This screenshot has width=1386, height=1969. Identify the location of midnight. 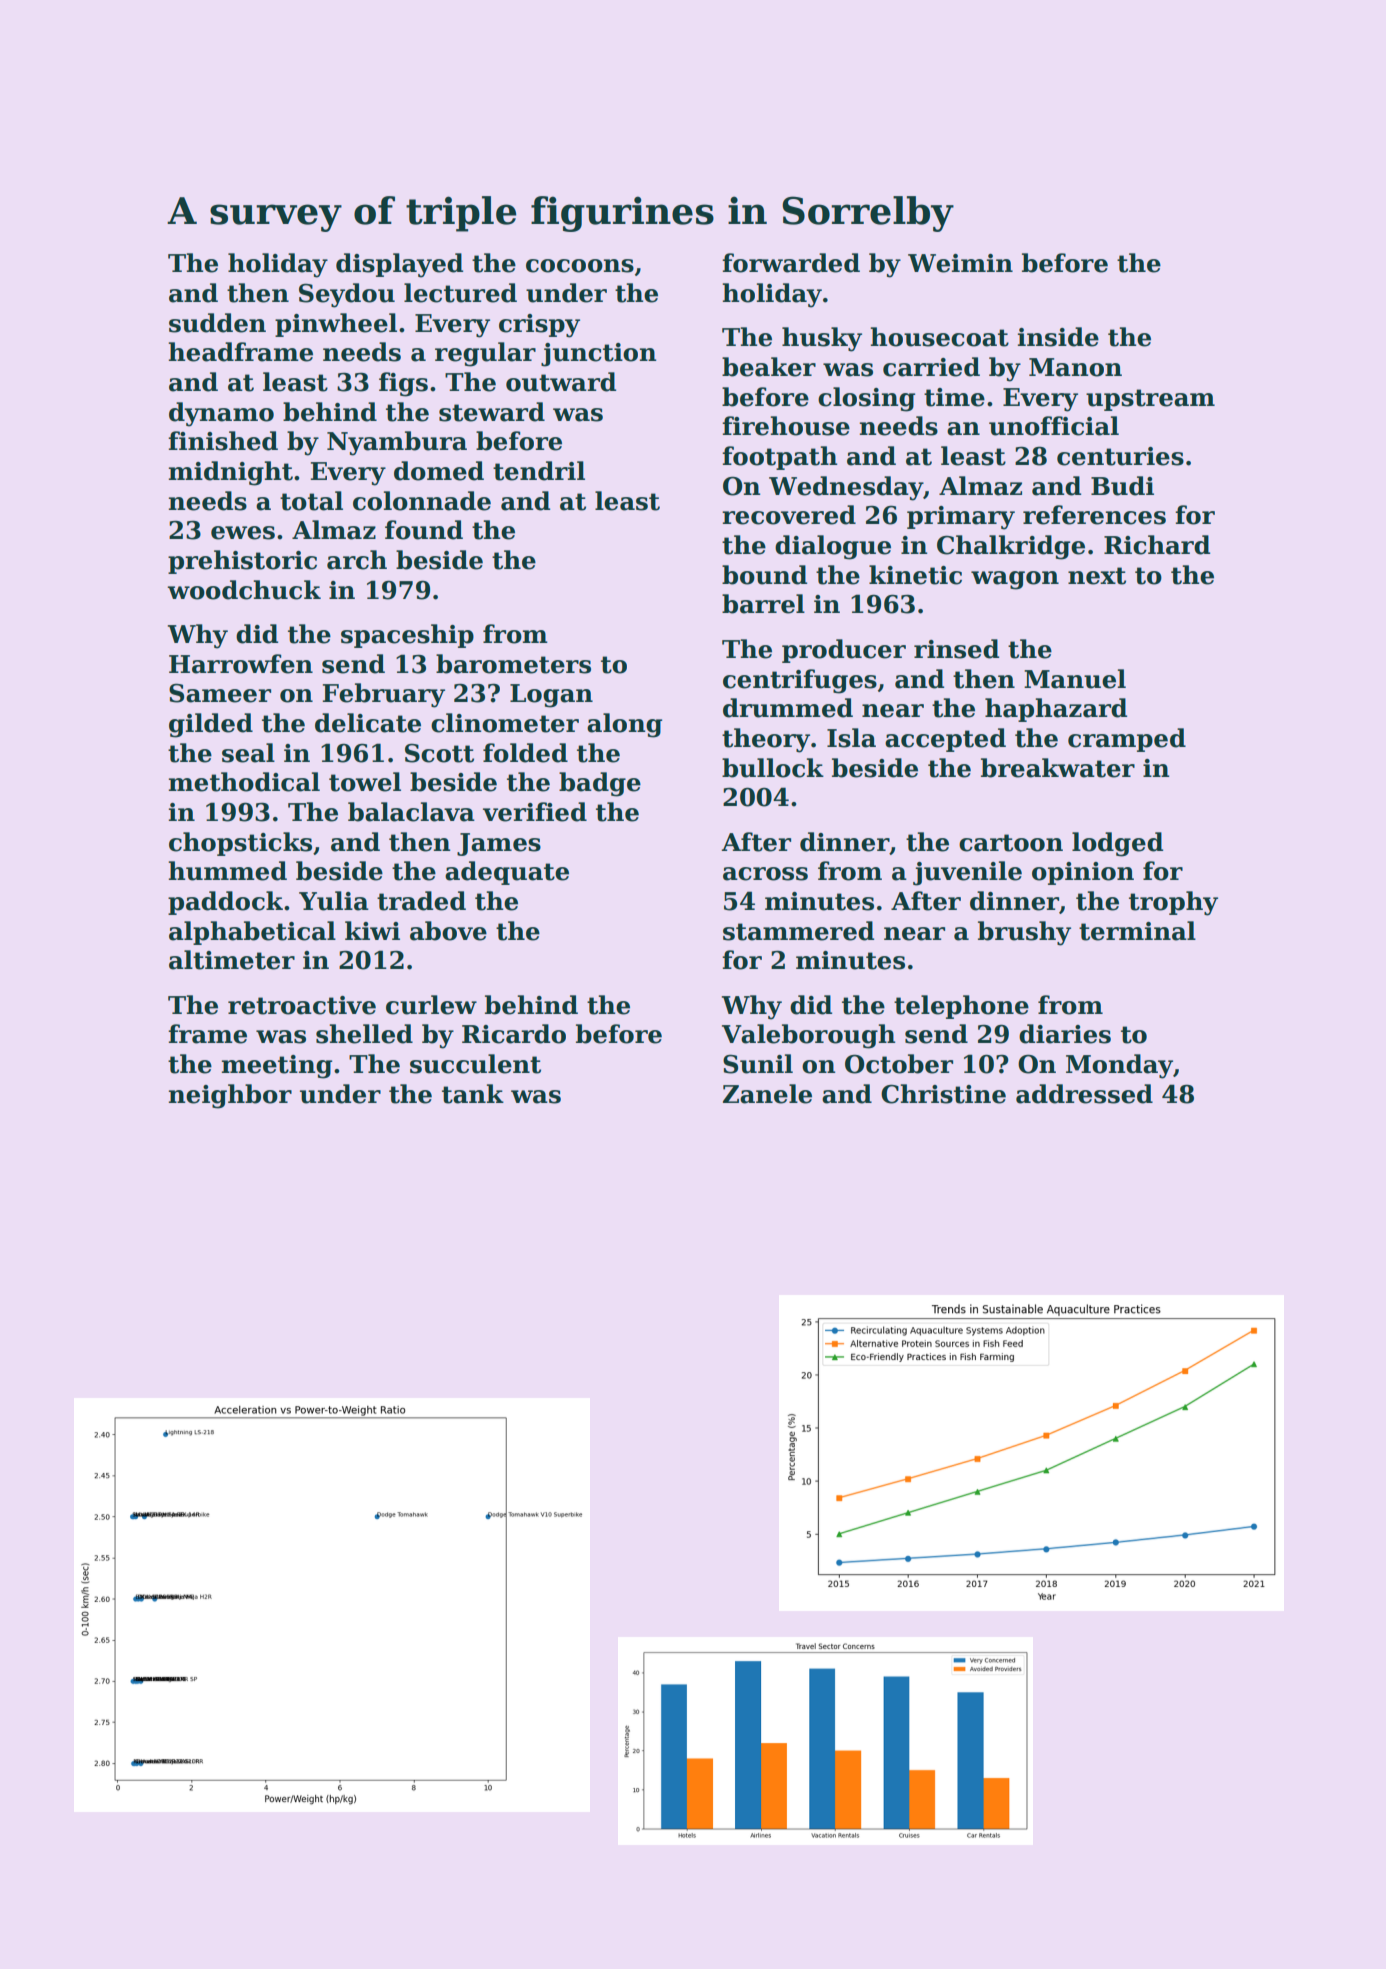
(231, 473).
